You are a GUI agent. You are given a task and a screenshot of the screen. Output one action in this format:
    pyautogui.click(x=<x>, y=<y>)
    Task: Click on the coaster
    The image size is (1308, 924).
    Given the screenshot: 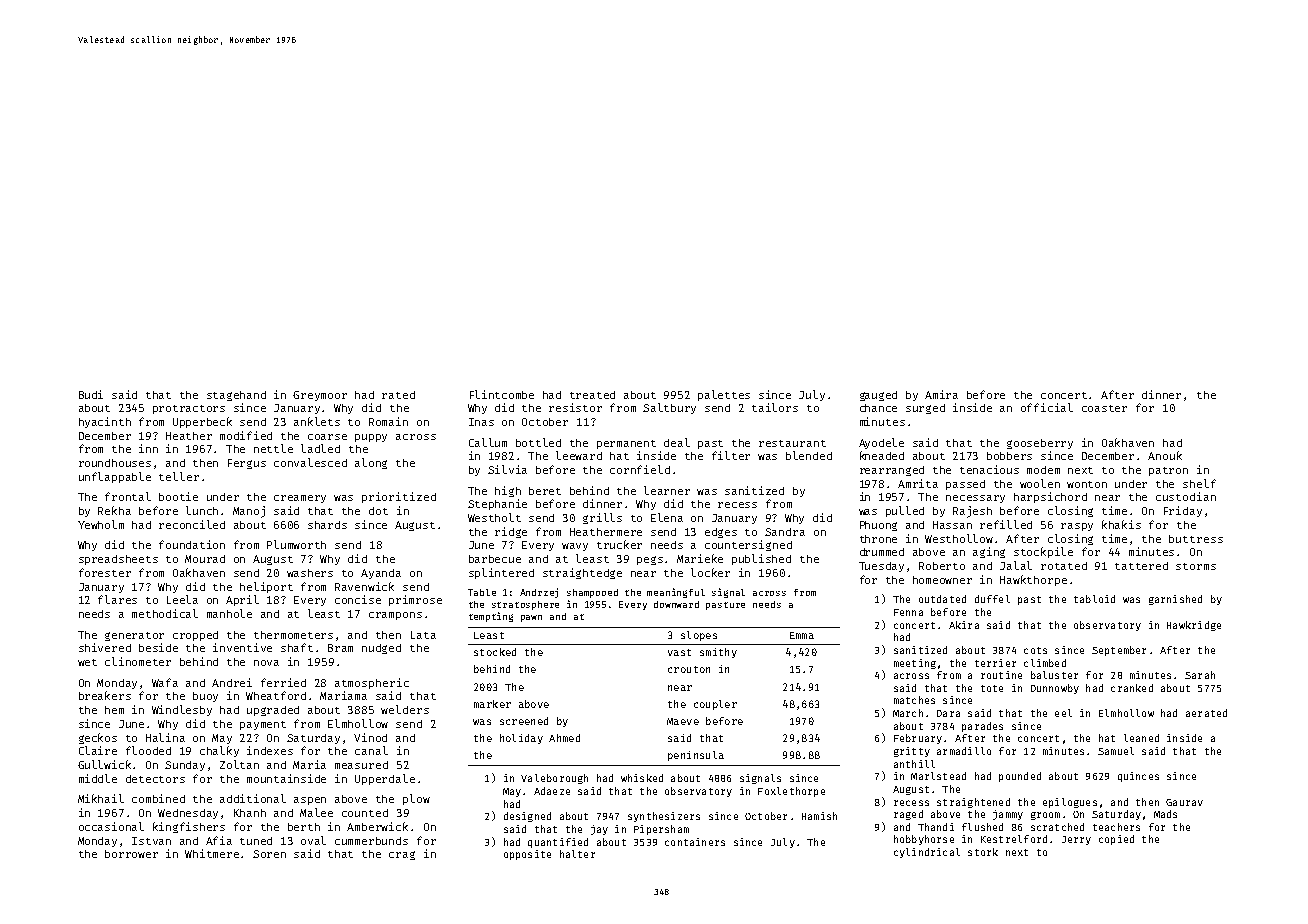 What is the action you would take?
    pyautogui.click(x=1104, y=408)
